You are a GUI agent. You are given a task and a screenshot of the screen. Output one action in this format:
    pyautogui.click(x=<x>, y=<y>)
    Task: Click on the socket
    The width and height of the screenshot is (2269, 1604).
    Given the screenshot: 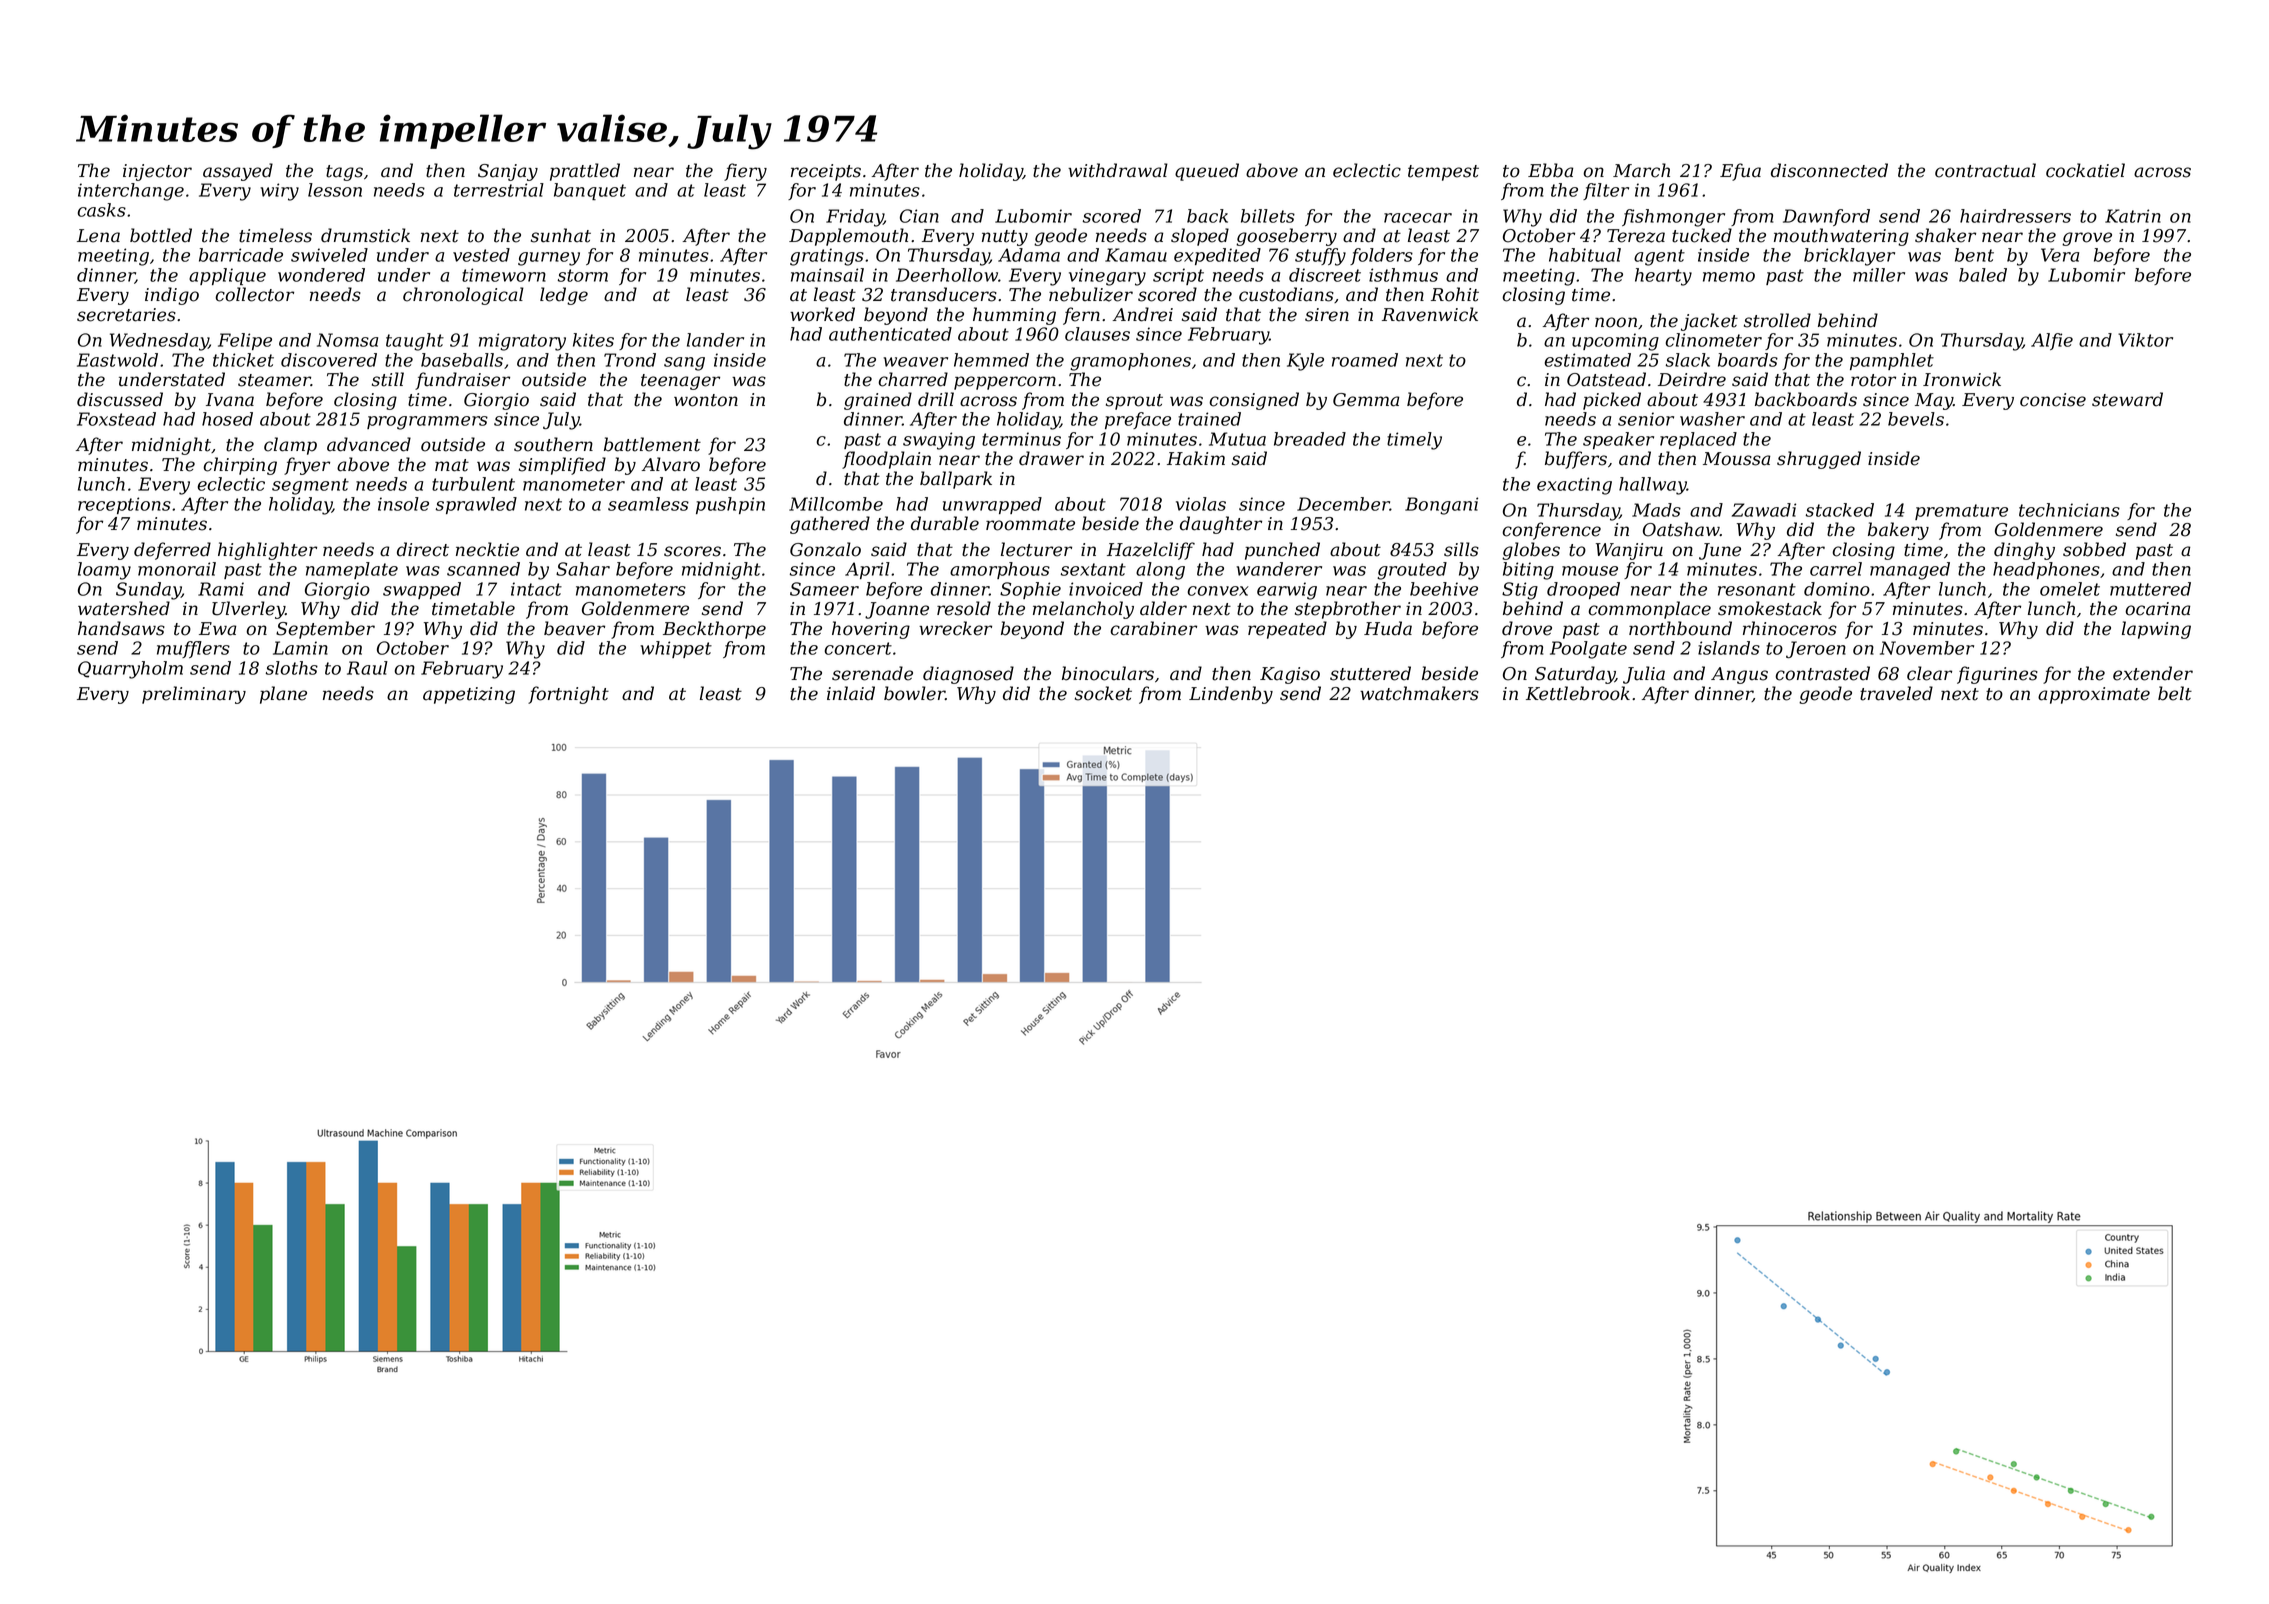 What is the action you would take?
    pyautogui.click(x=1103, y=693)
